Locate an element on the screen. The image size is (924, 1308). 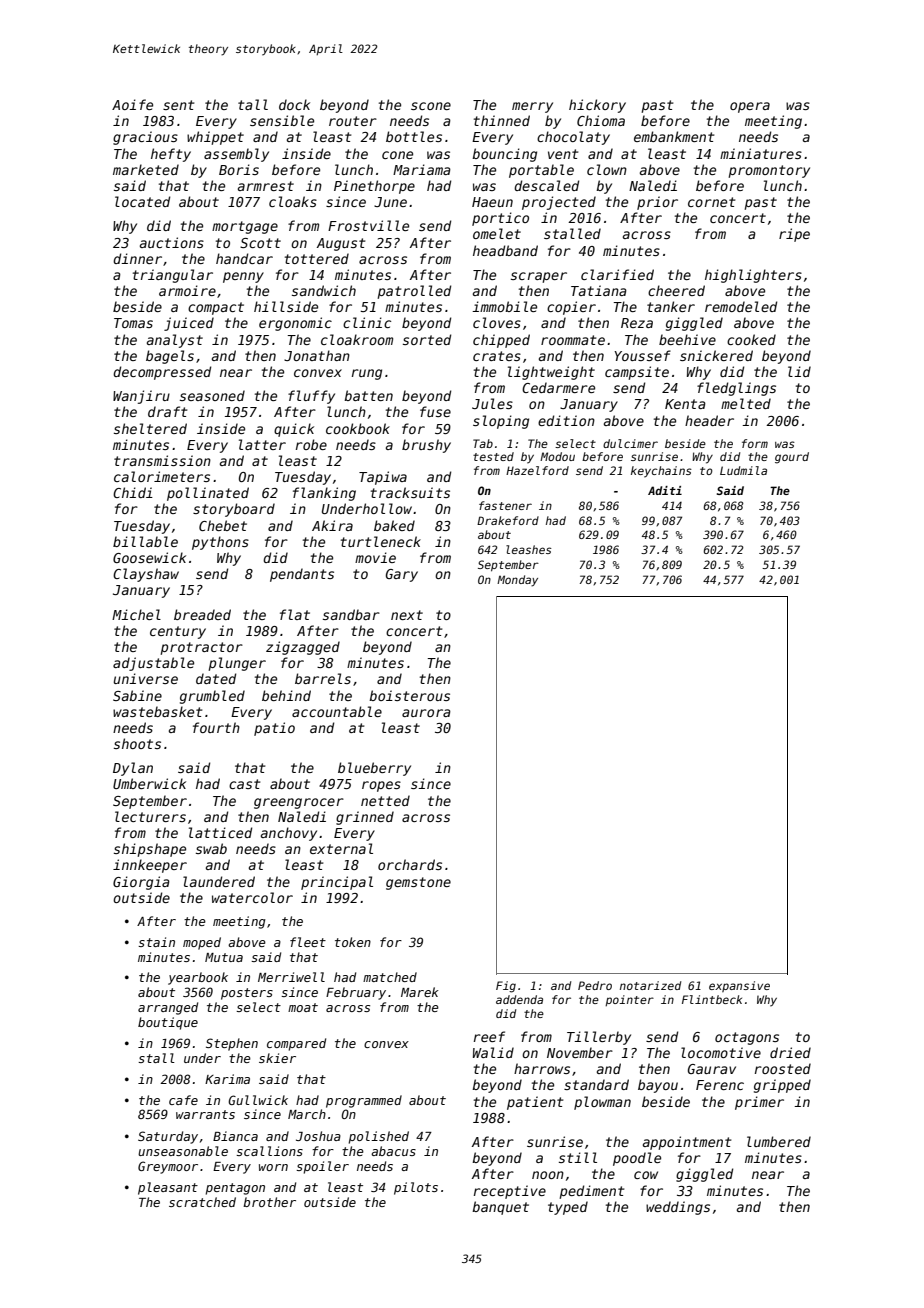
stain is located at coordinates (156, 942).
